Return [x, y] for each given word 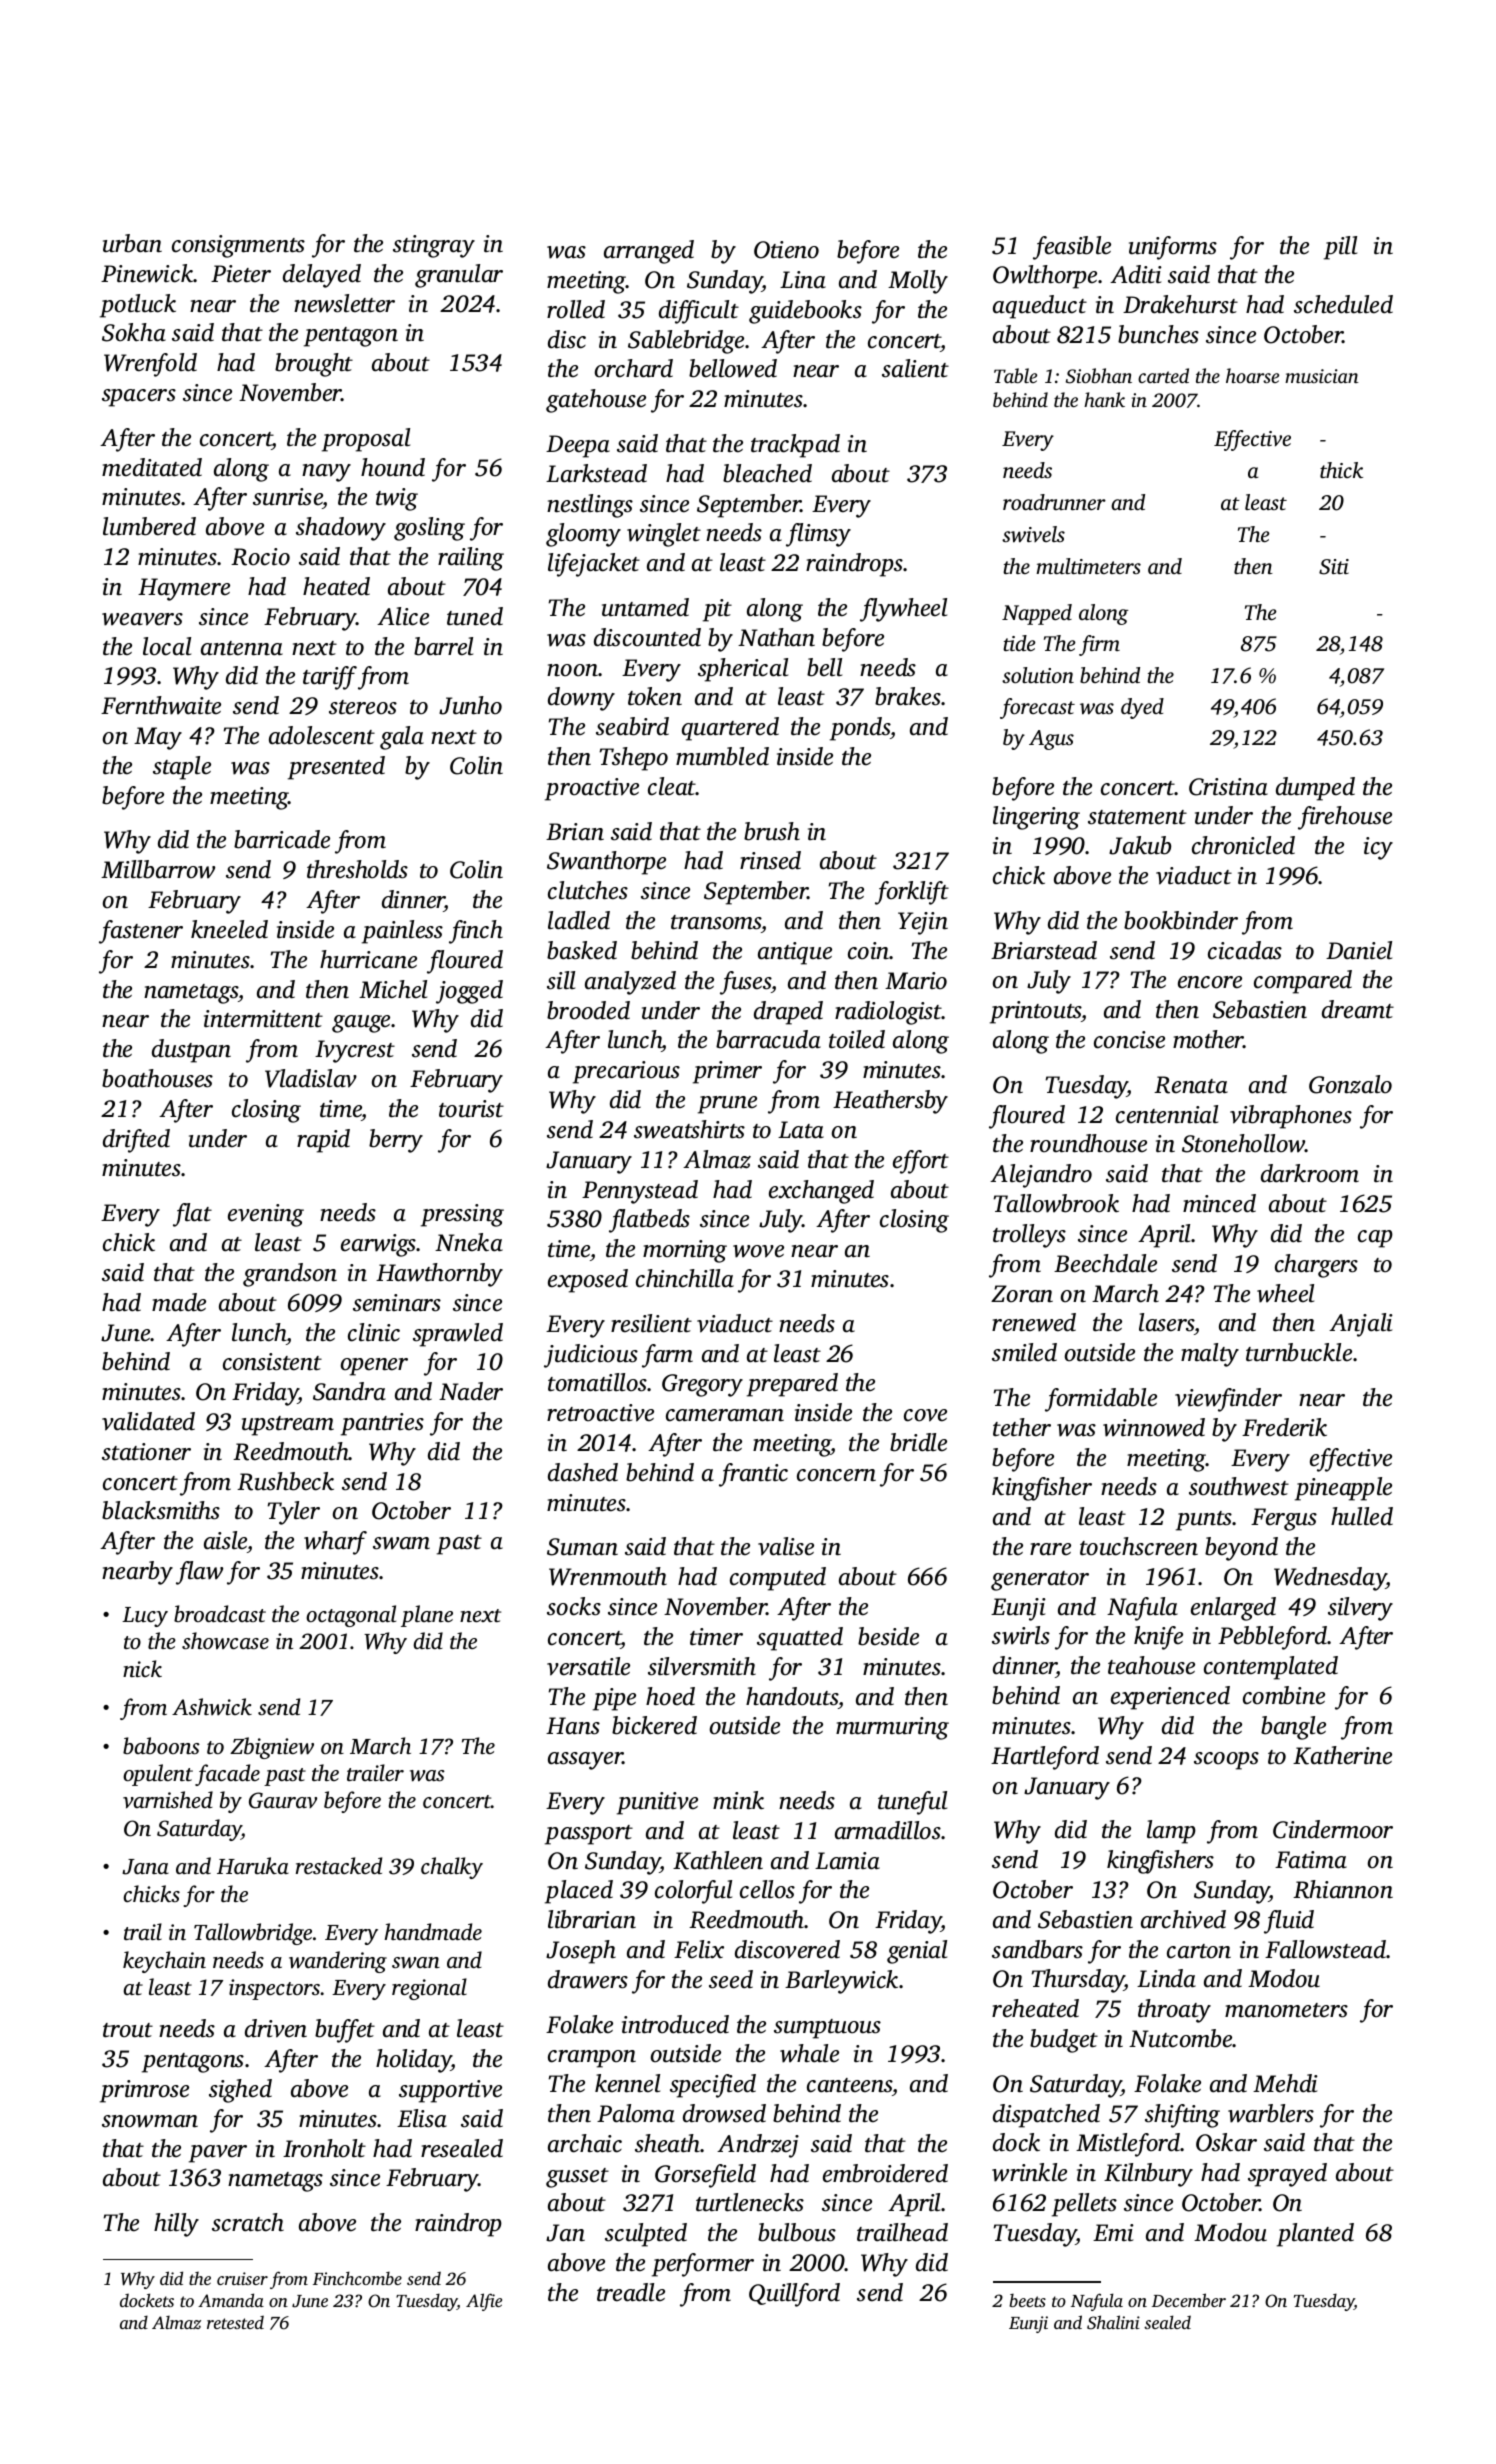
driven [276, 2028]
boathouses [157, 1078]
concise [1129, 1040]
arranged [649, 252]
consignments [238, 246]
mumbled [722, 756]
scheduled [1343, 304]
